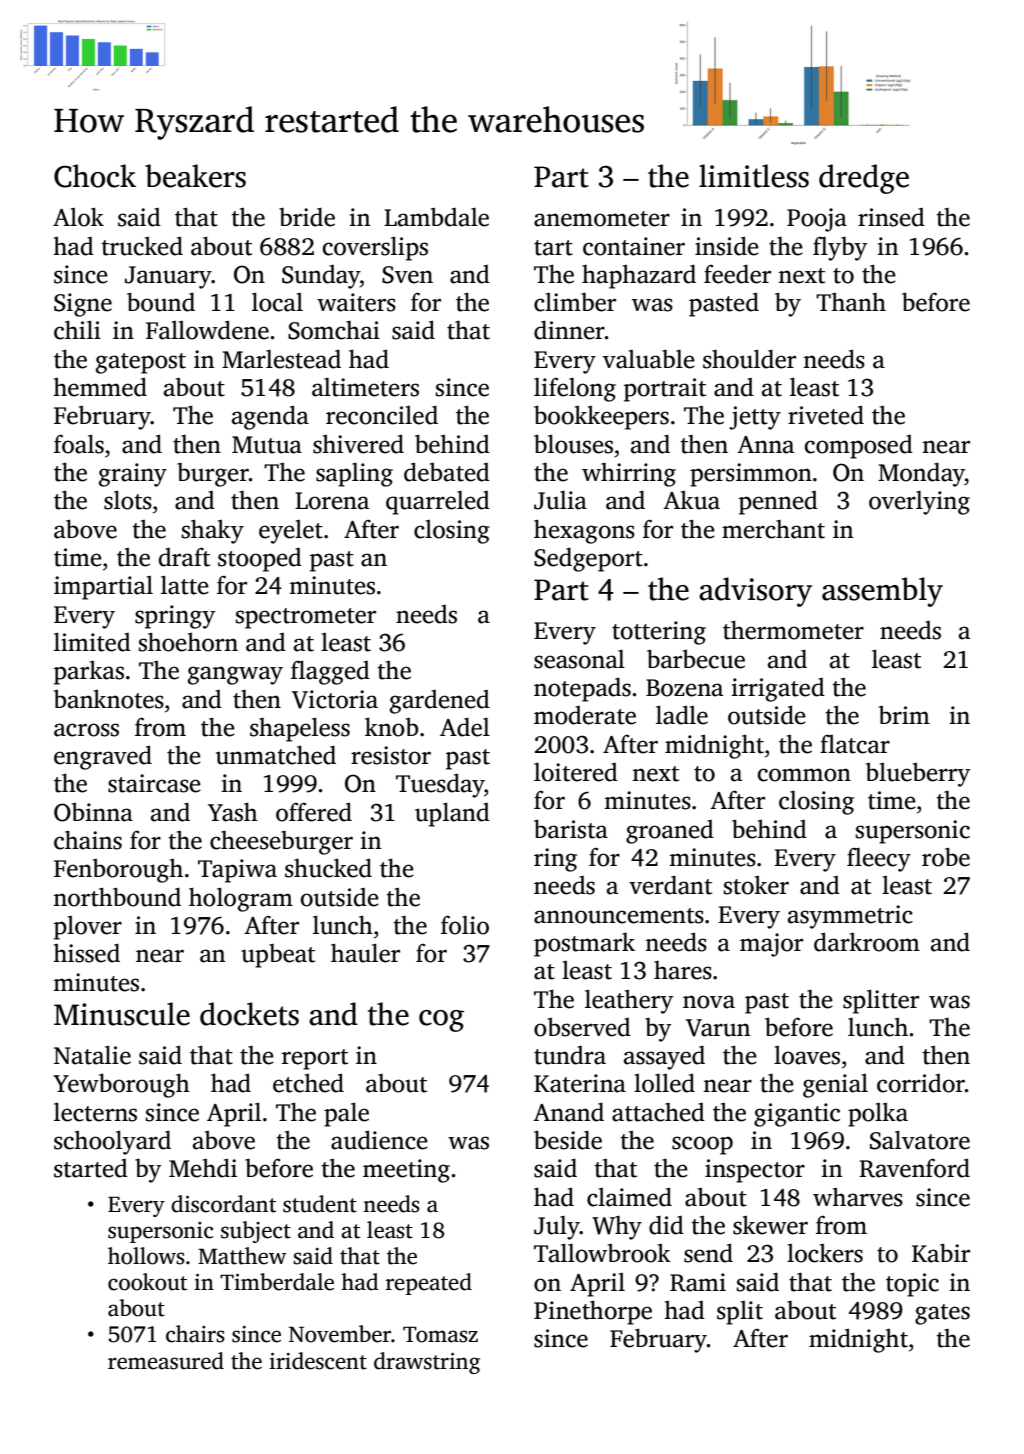  What do you see at coordinates (588, 559) in the screenshot?
I see `Sedgeport` at bounding box center [588, 559].
